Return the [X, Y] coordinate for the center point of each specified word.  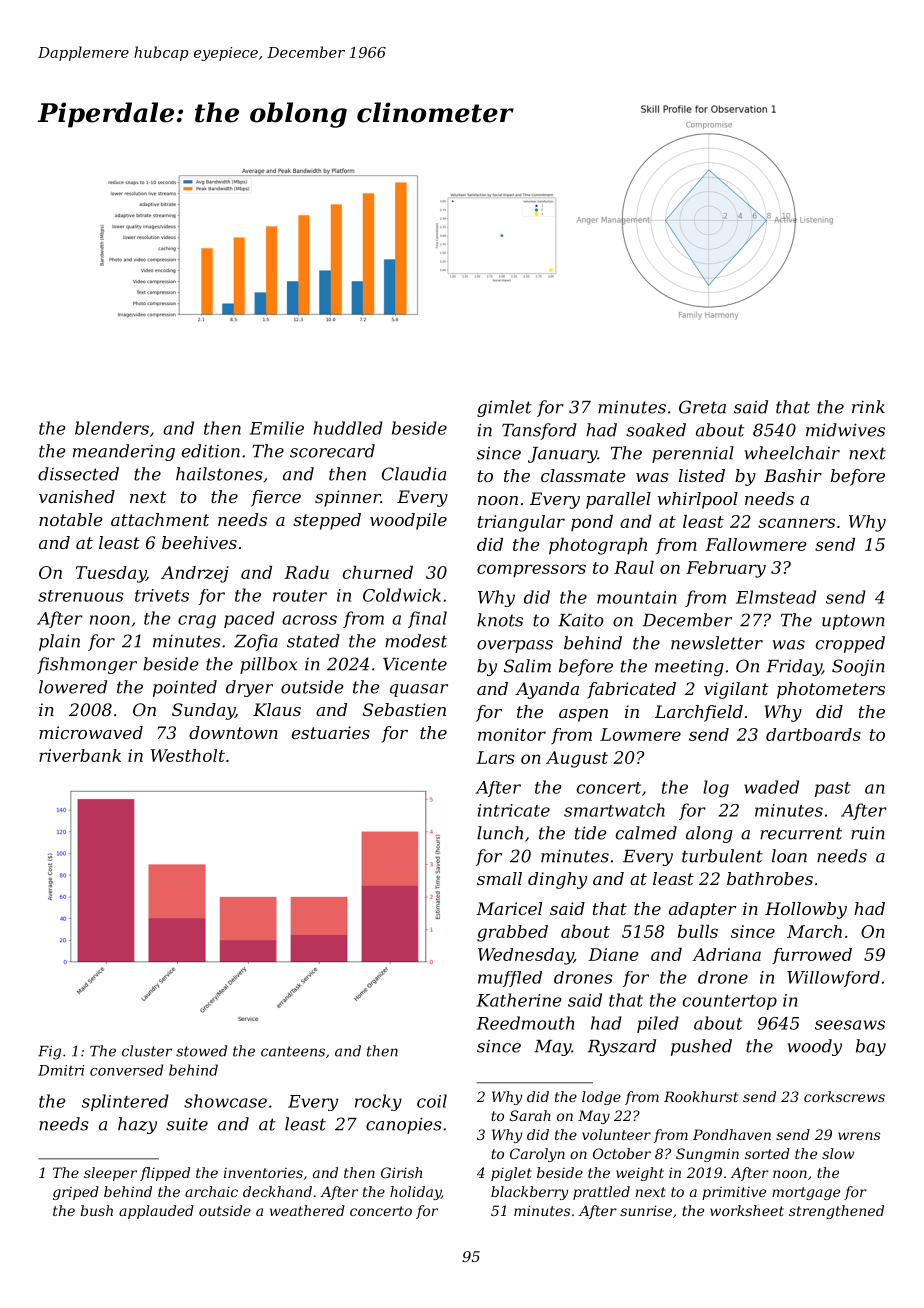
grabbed [512, 933]
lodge [601, 1098]
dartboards [813, 734]
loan [789, 856]
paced [249, 619]
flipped [165, 1174]
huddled [348, 428]
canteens [293, 1051]
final [427, 619]
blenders [112, 428]
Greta [702, 407]
